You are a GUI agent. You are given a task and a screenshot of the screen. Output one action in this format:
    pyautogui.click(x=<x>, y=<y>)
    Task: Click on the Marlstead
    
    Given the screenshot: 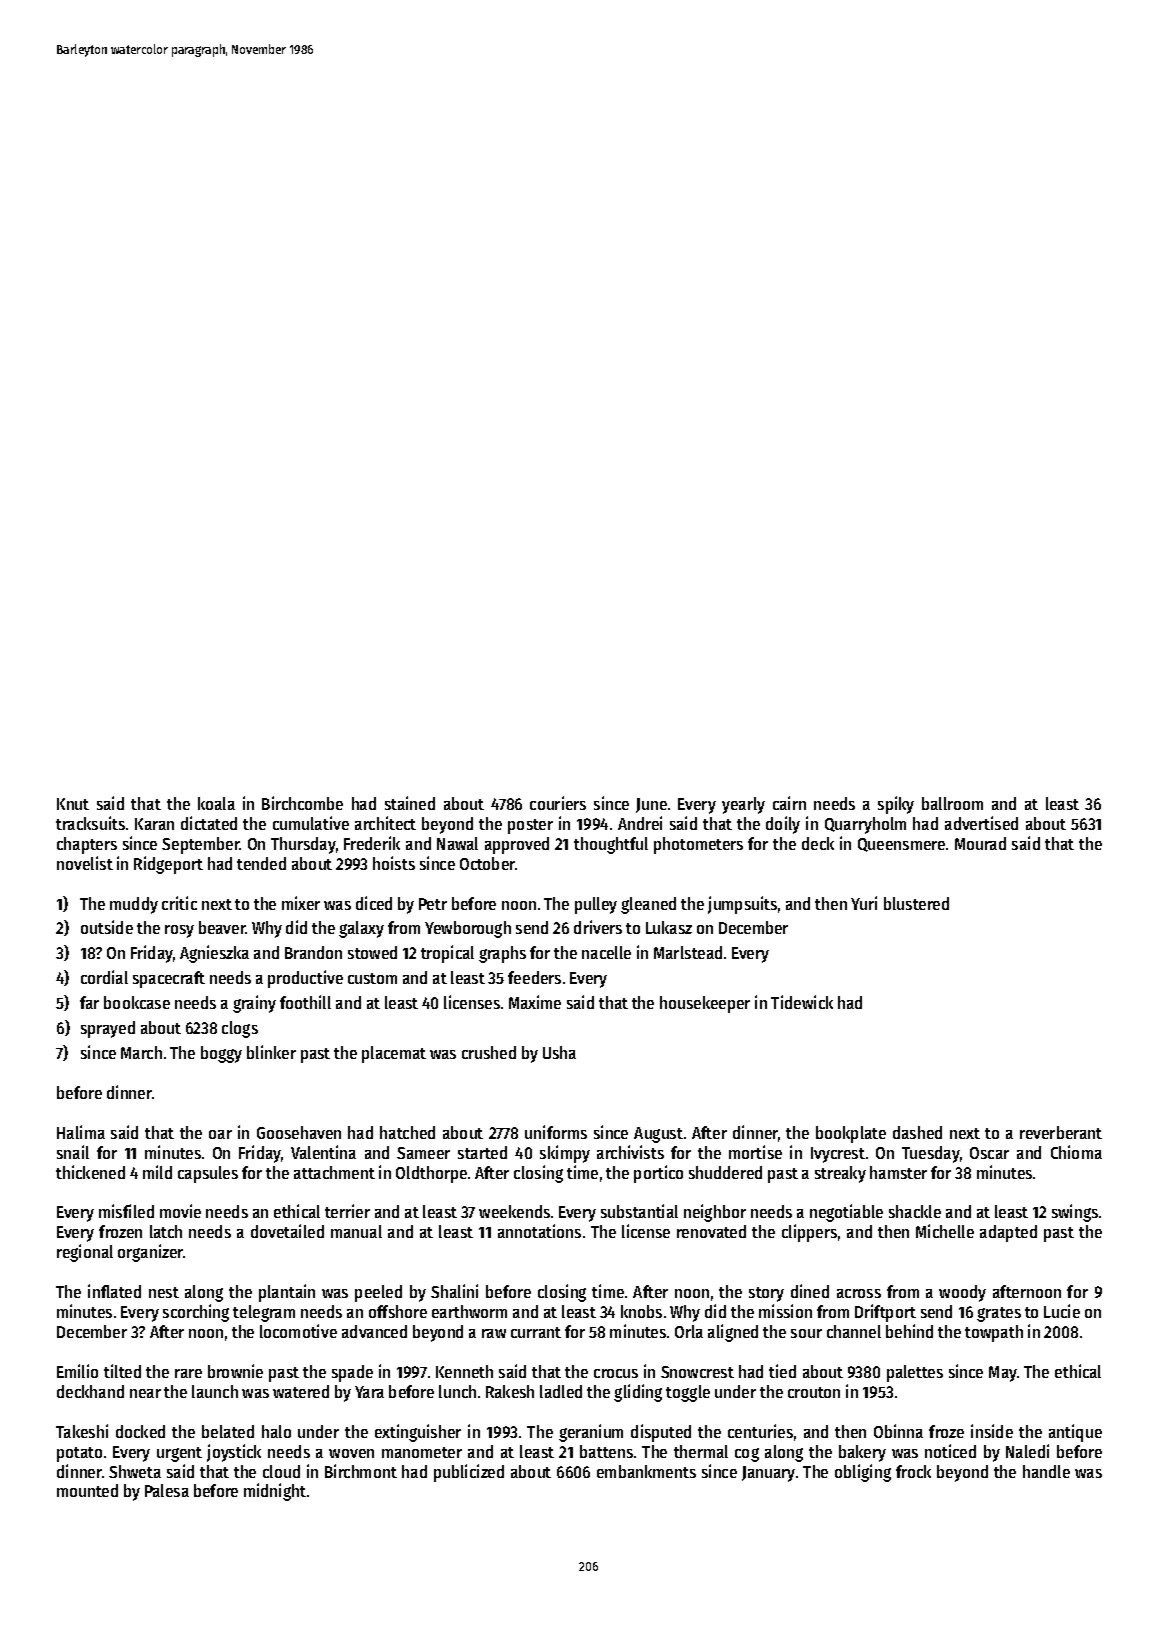 What is the action you would take?
    pyautogui.click(x=688, y=952)
